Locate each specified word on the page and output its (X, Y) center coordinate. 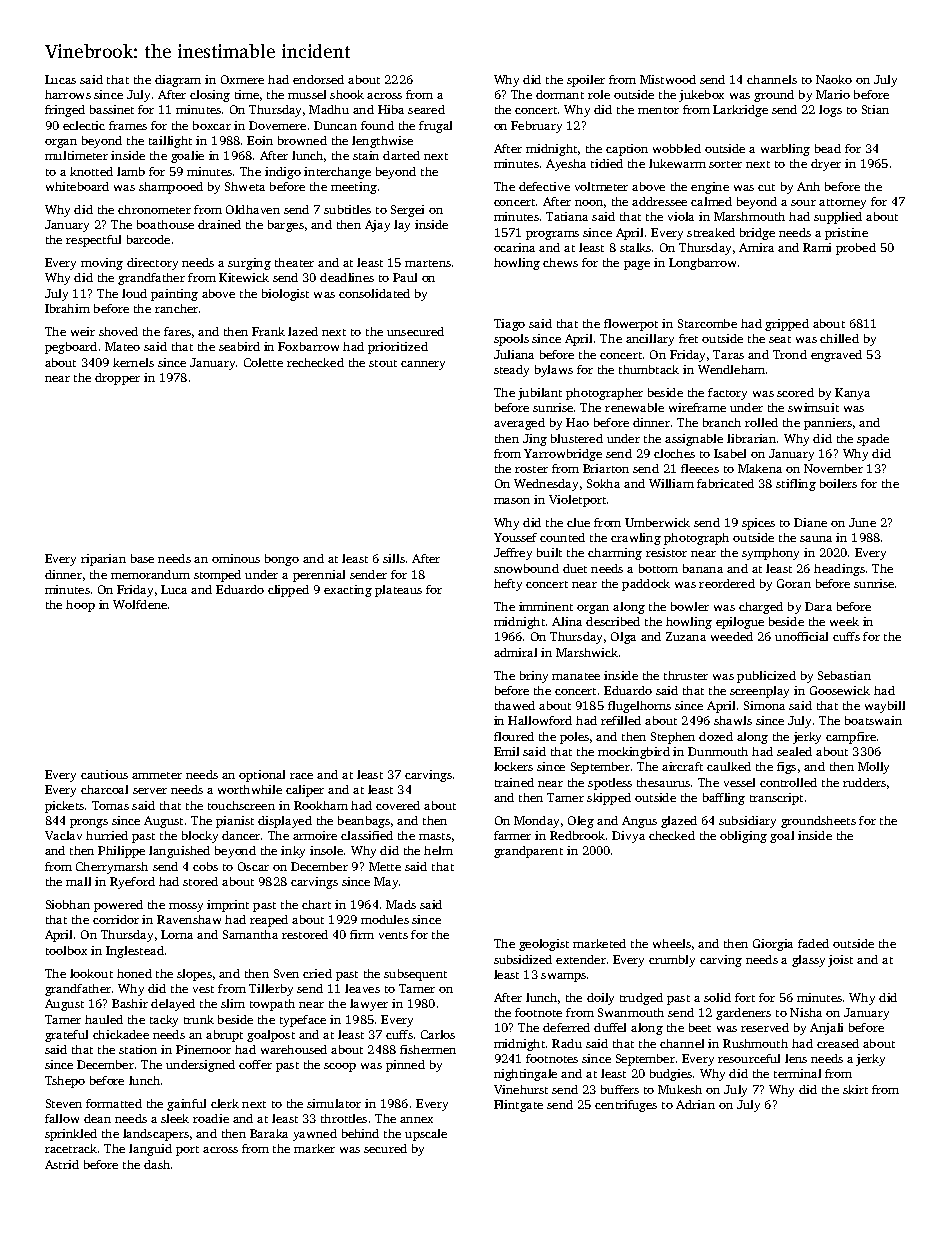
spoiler (586, 81)
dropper (117, 379)
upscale (426, 1135)
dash (157, 1164)
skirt (855, 1089)
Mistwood (668, 79)
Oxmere (242, 79)
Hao (577, 422)
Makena (760, 468)
